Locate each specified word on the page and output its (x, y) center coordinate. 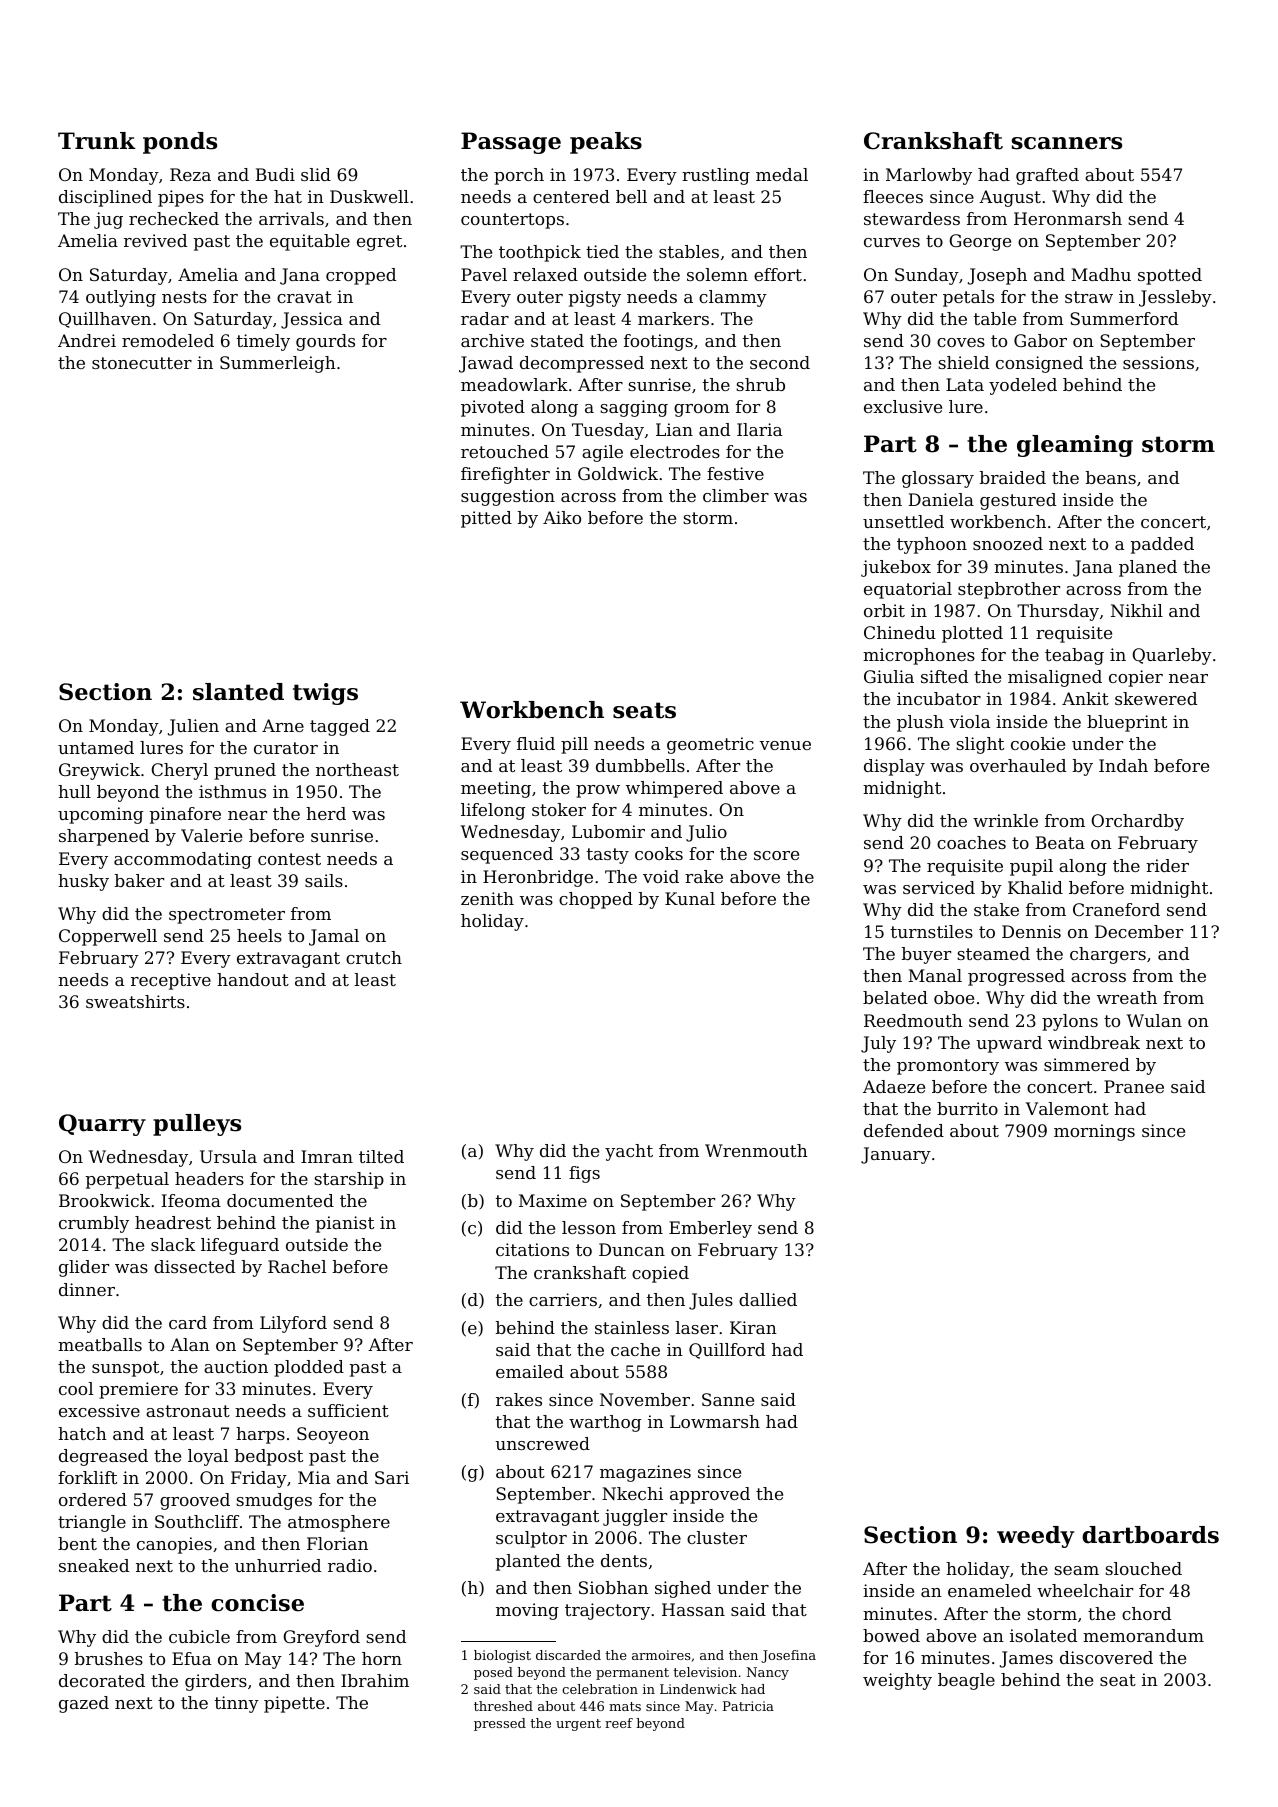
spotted (1170, 276)
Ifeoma (191, 1200)
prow (598, 791)
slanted (238, 692)
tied (602, 251)
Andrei (87, 340)
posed (493, 1673)
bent (77, 1543)
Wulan (1154, 1020)
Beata (1060, 842)
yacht (629, 1152)
